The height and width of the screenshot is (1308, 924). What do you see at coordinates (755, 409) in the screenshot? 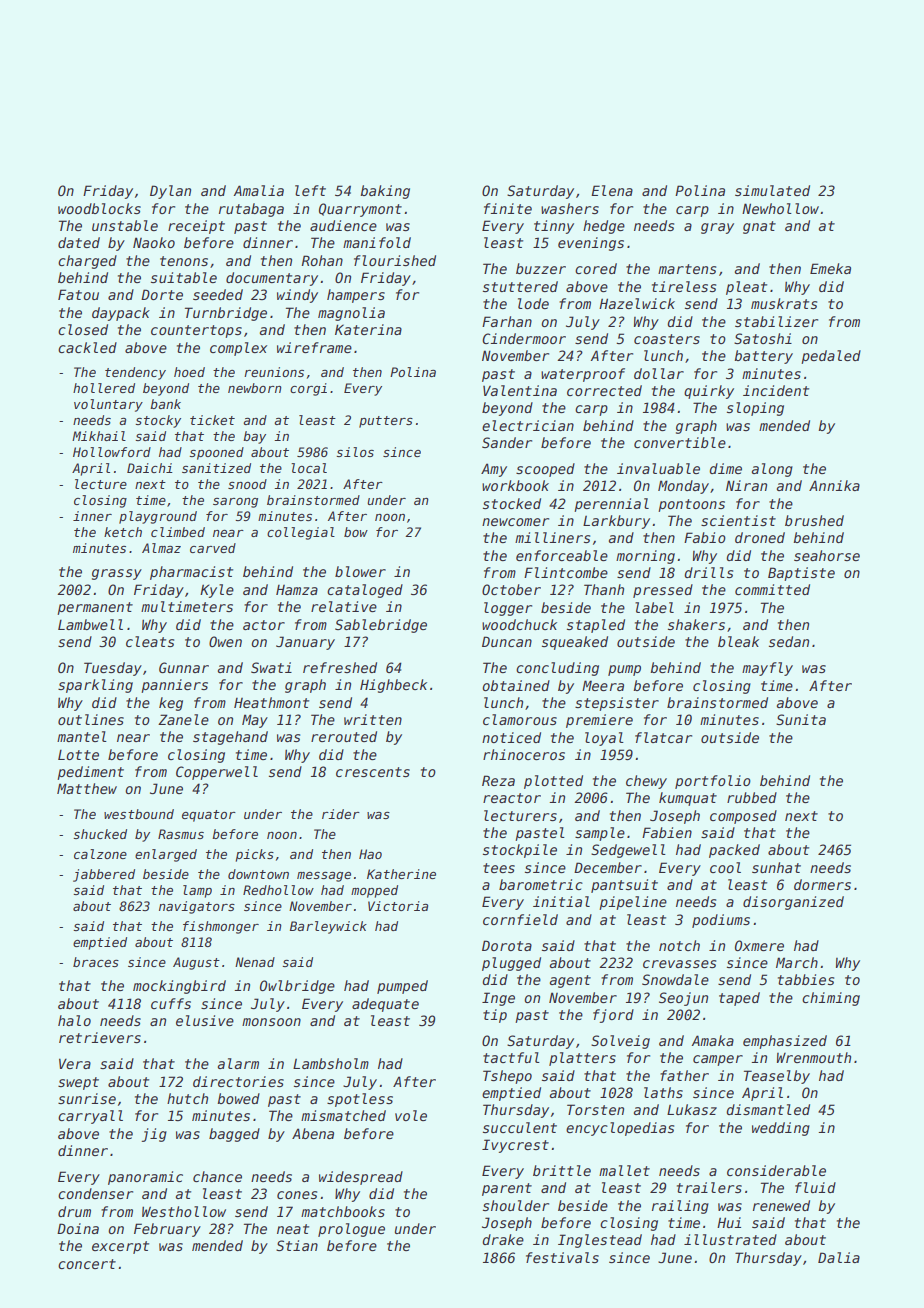
I see `sloping` at bounding box center [755, 409].
